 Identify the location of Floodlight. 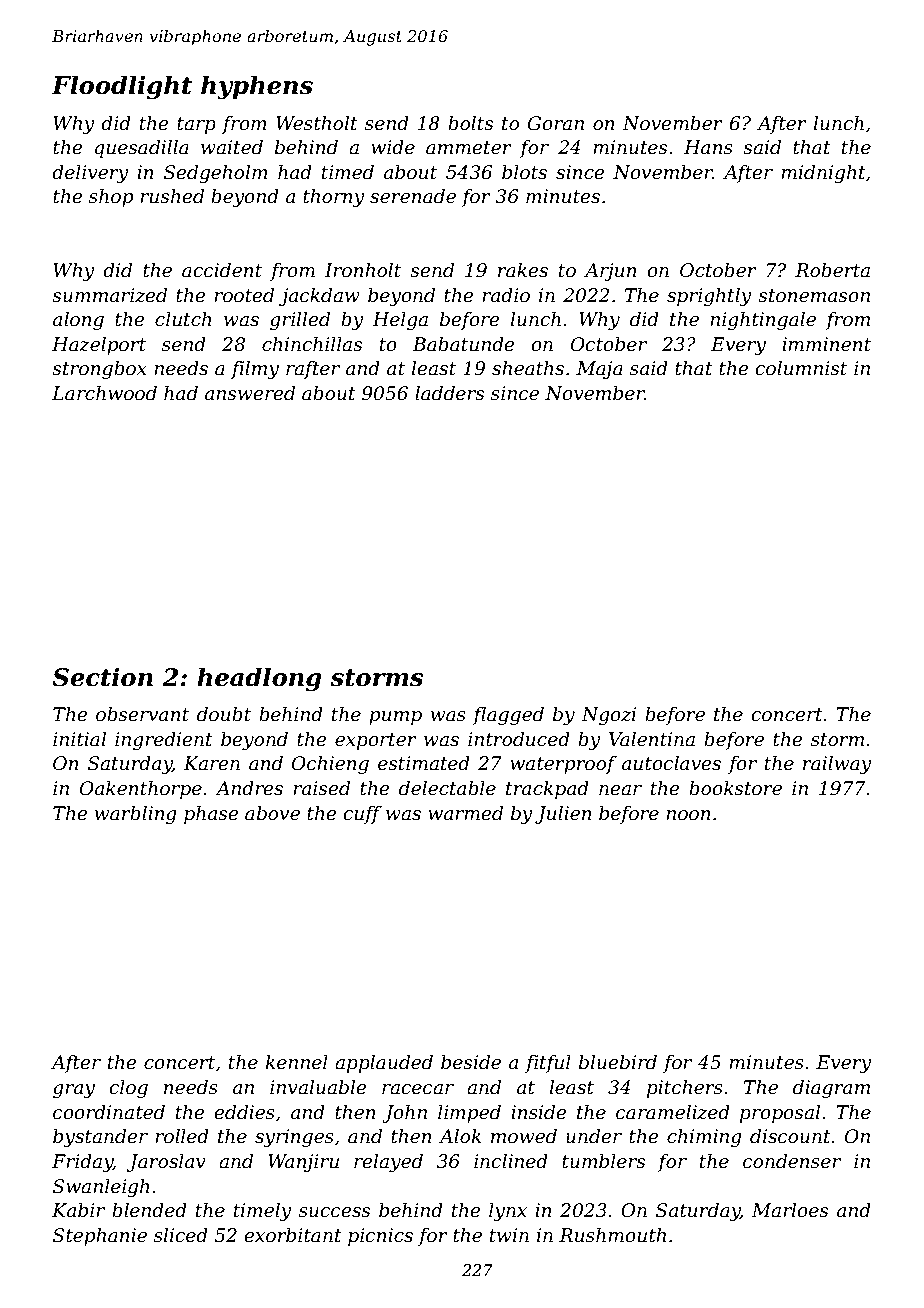
(122, 87).
